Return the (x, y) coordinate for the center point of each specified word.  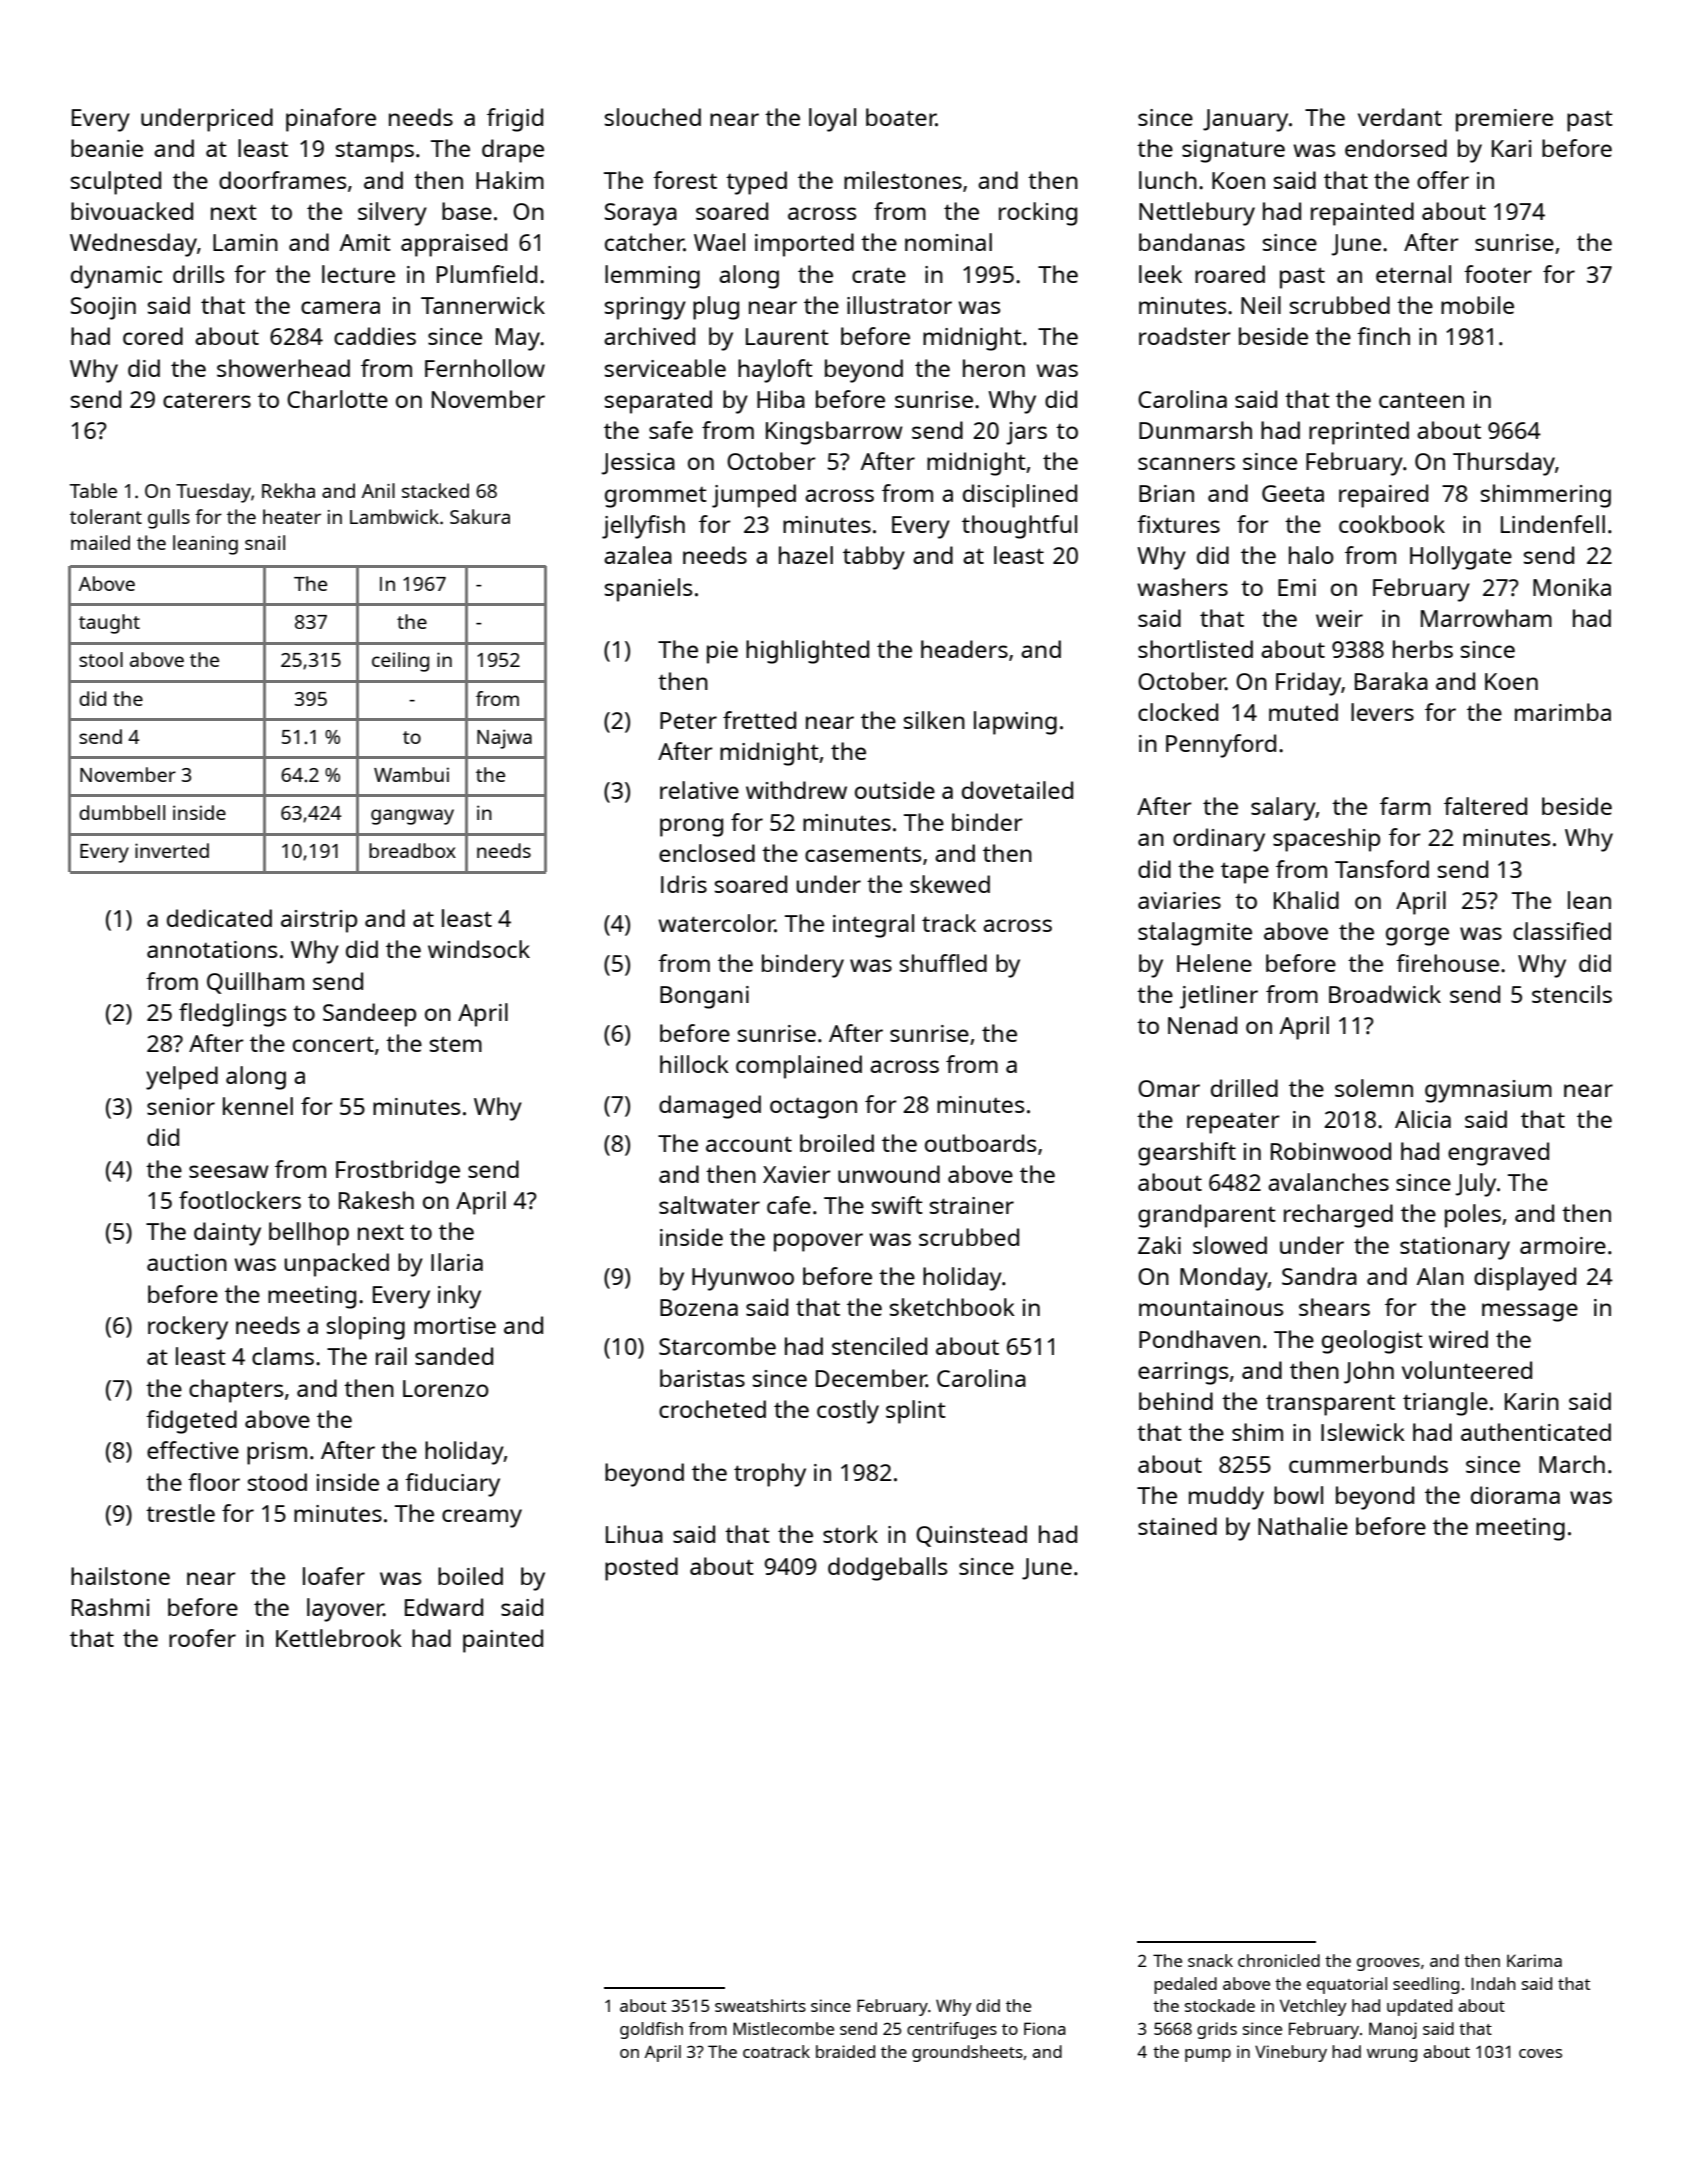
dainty (227, 1234)
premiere (1504, 120)
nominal (948, 242)
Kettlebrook (339, 1638)
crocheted (712, 1409)
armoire (1563, 1245)
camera (340, 307)
